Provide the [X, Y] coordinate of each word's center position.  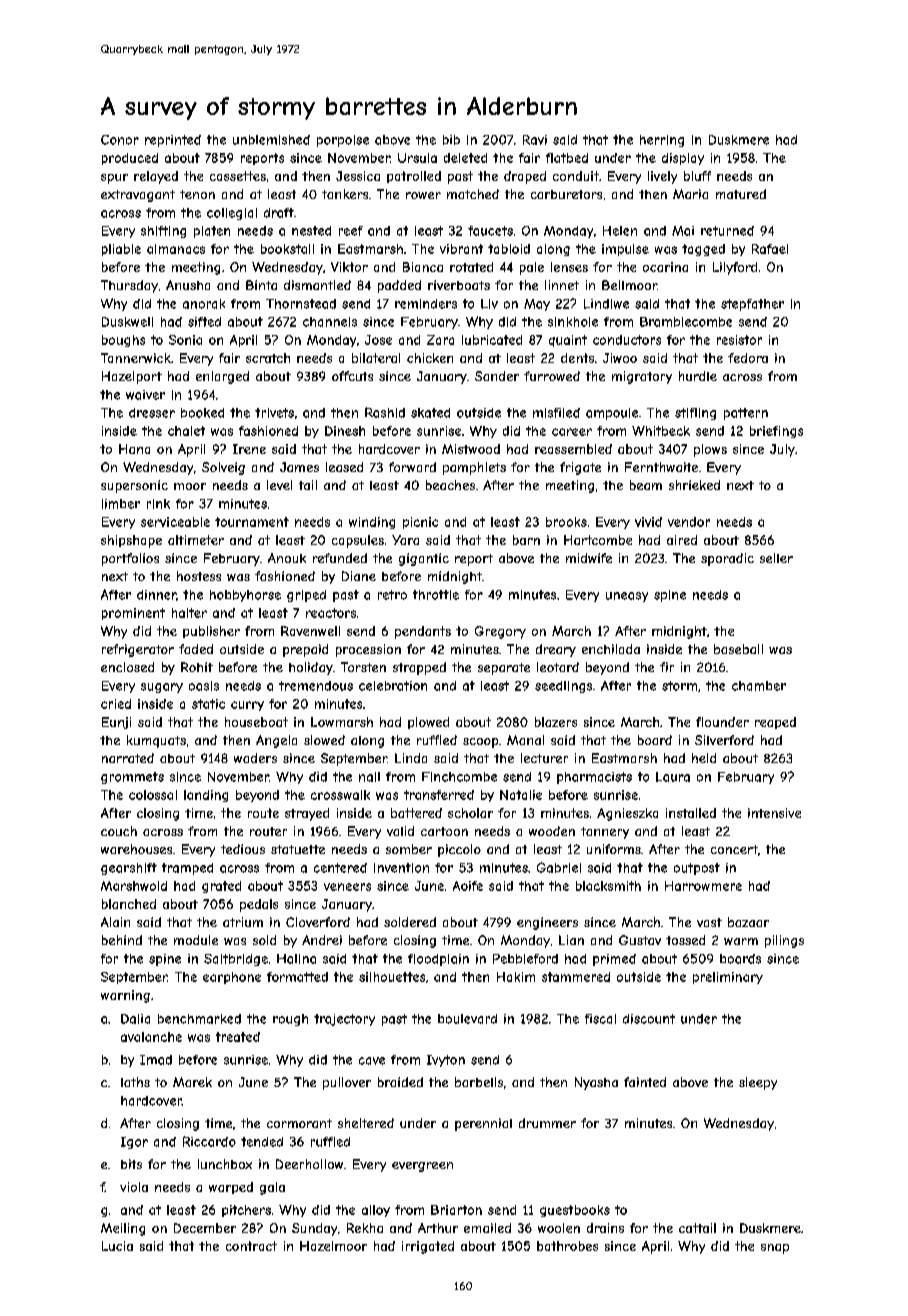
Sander [497, 376]
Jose [378, 340]
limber [121, 504]
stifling [695, 414]
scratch [268, 358]
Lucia [117, 1246]
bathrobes [567, 1246]
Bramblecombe [686, 322]
